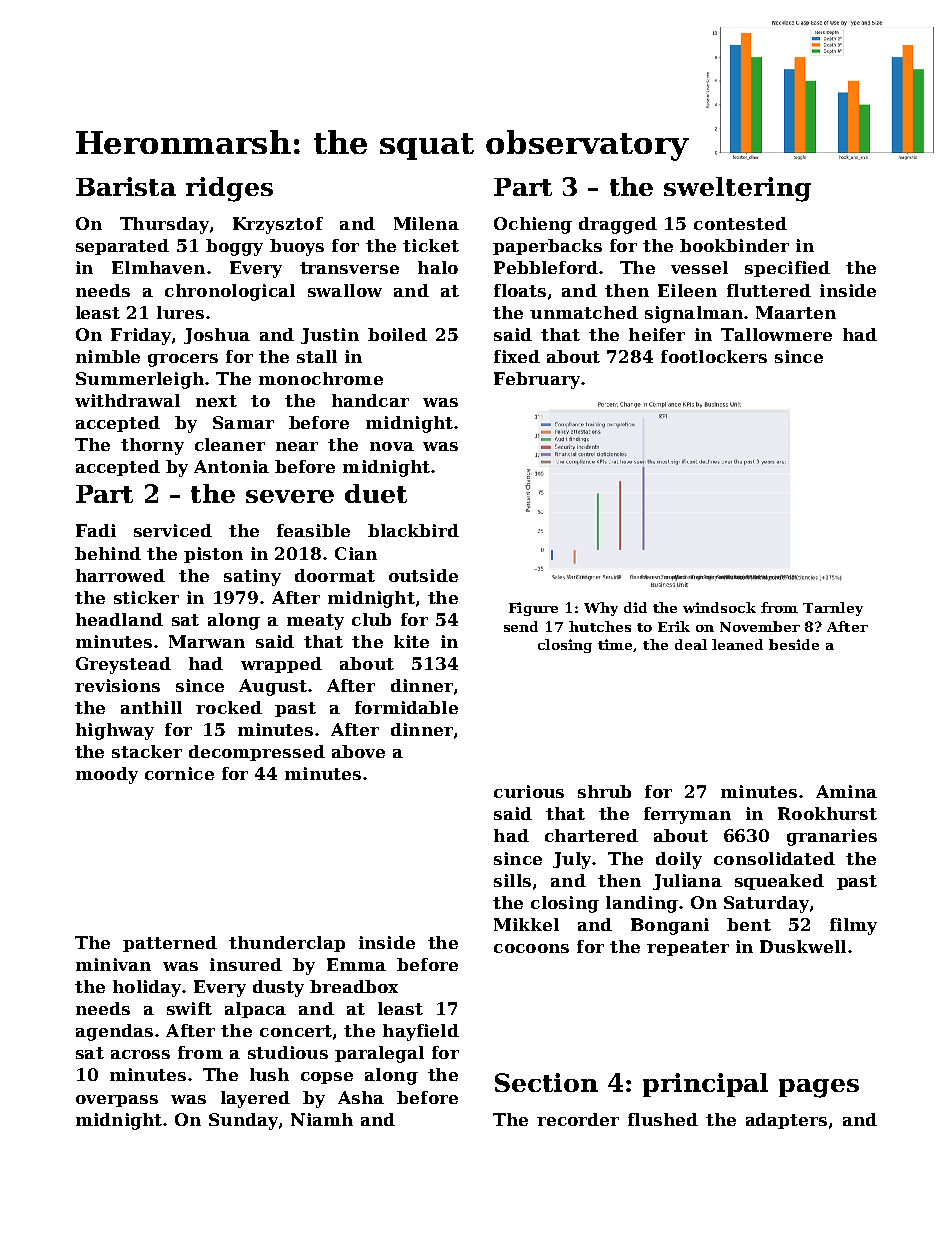 The width and height of the document is (952, 1233). What do you see at coordinates (315, 622) in the document?
I see `meaty` at bounding box center [315, 622].
